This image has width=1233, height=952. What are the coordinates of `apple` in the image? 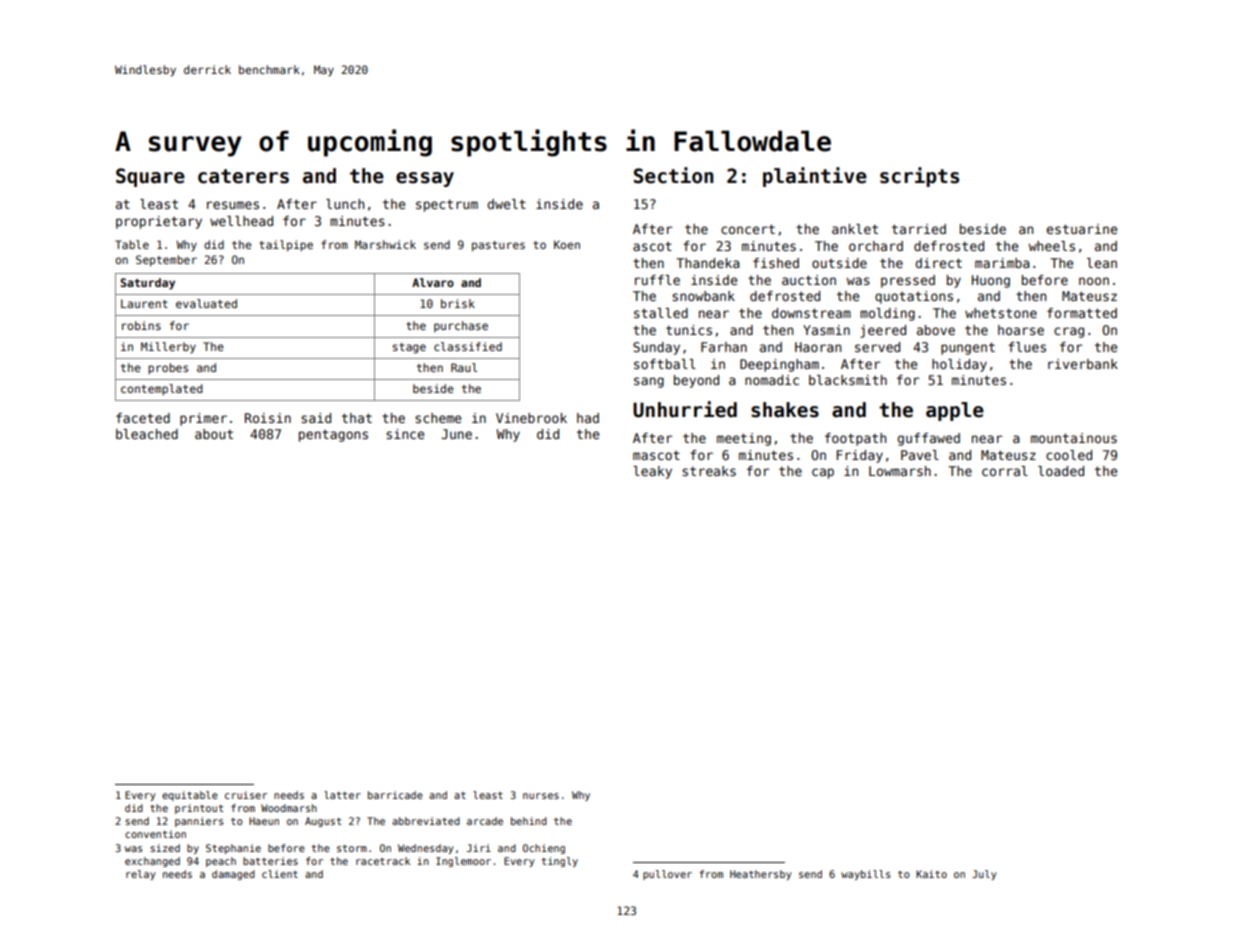 It's located at (955, 411).
